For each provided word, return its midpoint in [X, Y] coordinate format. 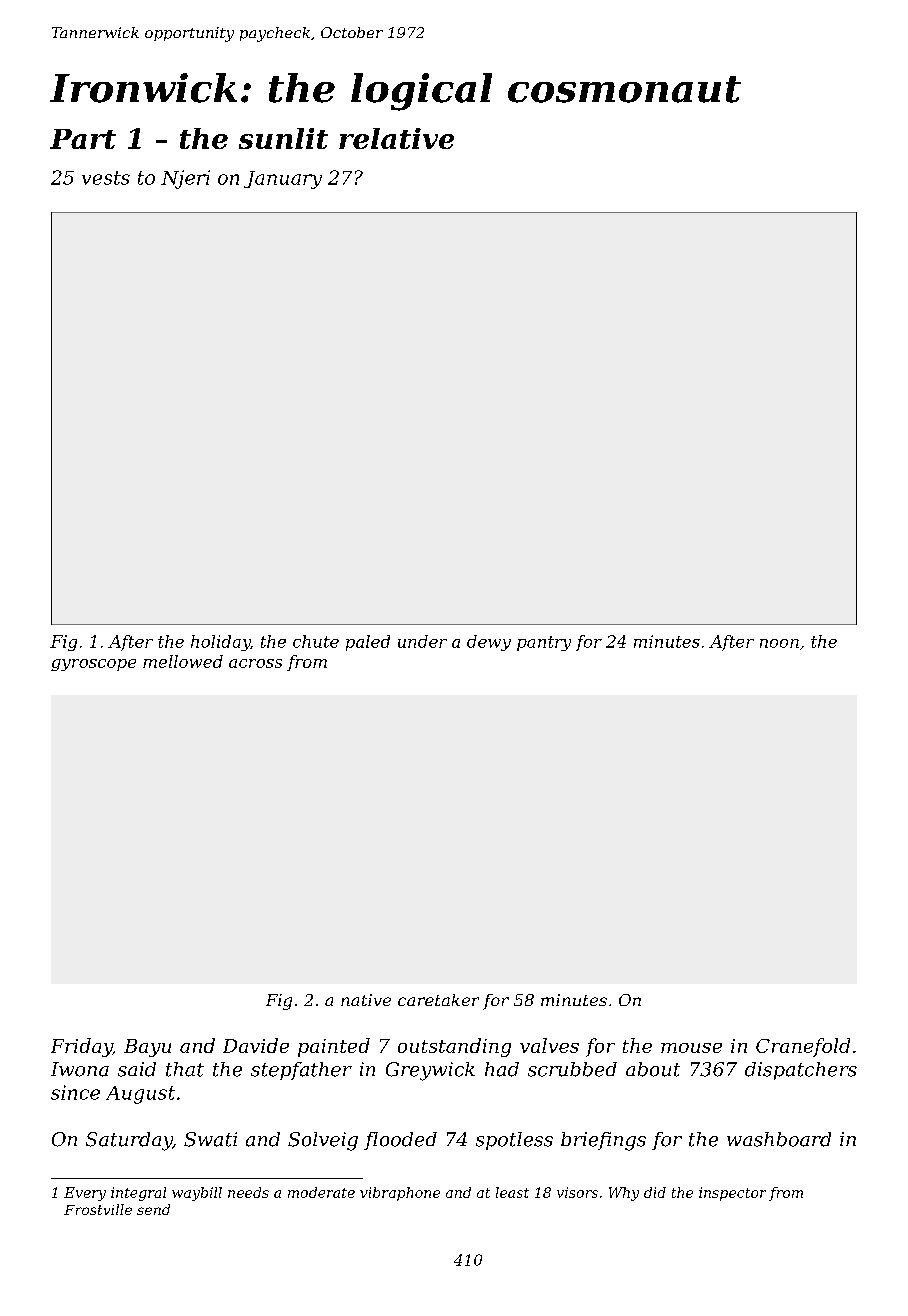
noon [779, 643]
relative [396, 138]
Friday [82, 1047]
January [283, 180]
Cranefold [803, 1047]
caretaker [438, 1000]
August [140, 1095]
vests [106, 178]
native [366, 1000]
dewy [489, 643]
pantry [544, 643]
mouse [691, 1048]
